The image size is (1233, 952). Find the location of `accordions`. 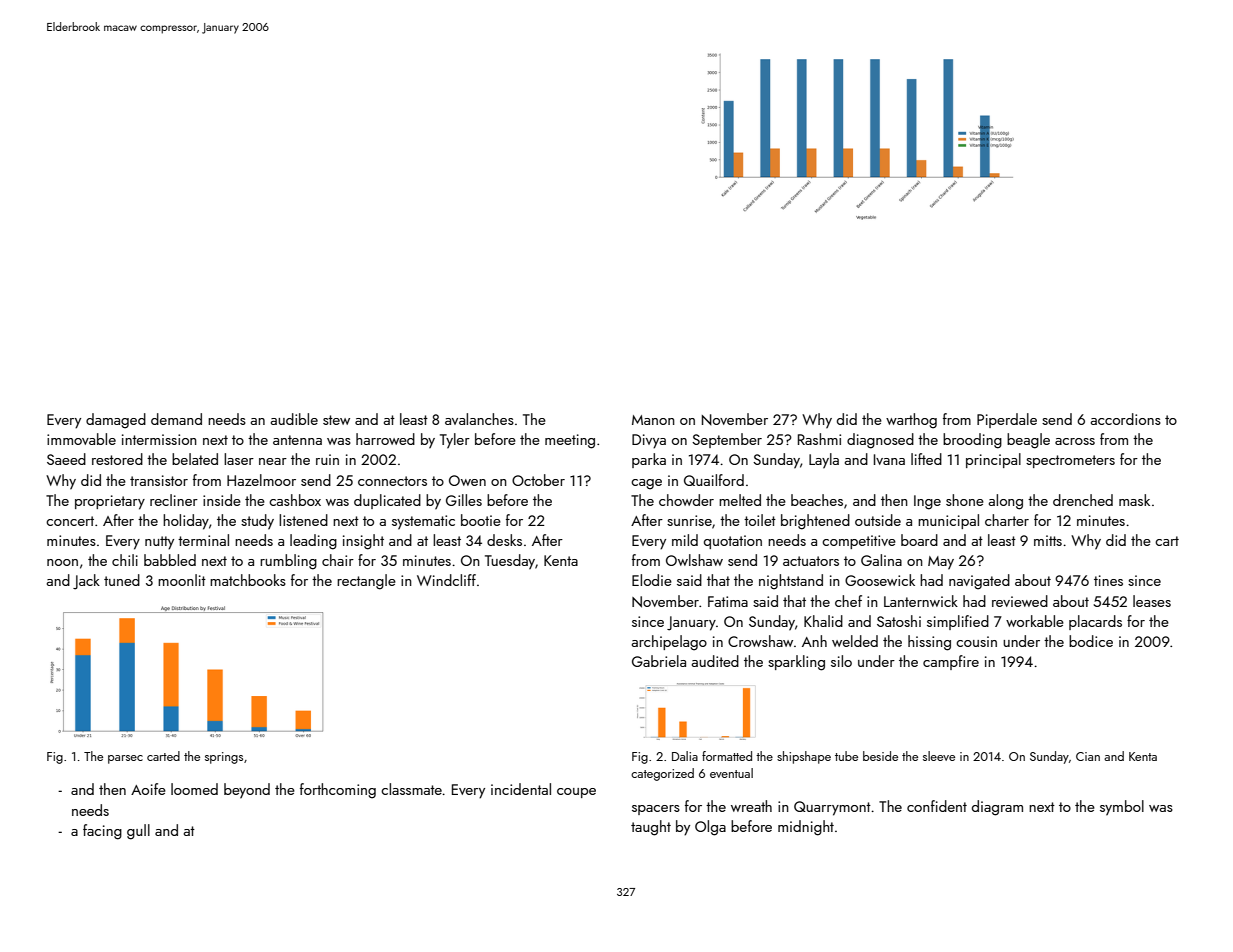

accordions is located at coordinates (1125, 419).
